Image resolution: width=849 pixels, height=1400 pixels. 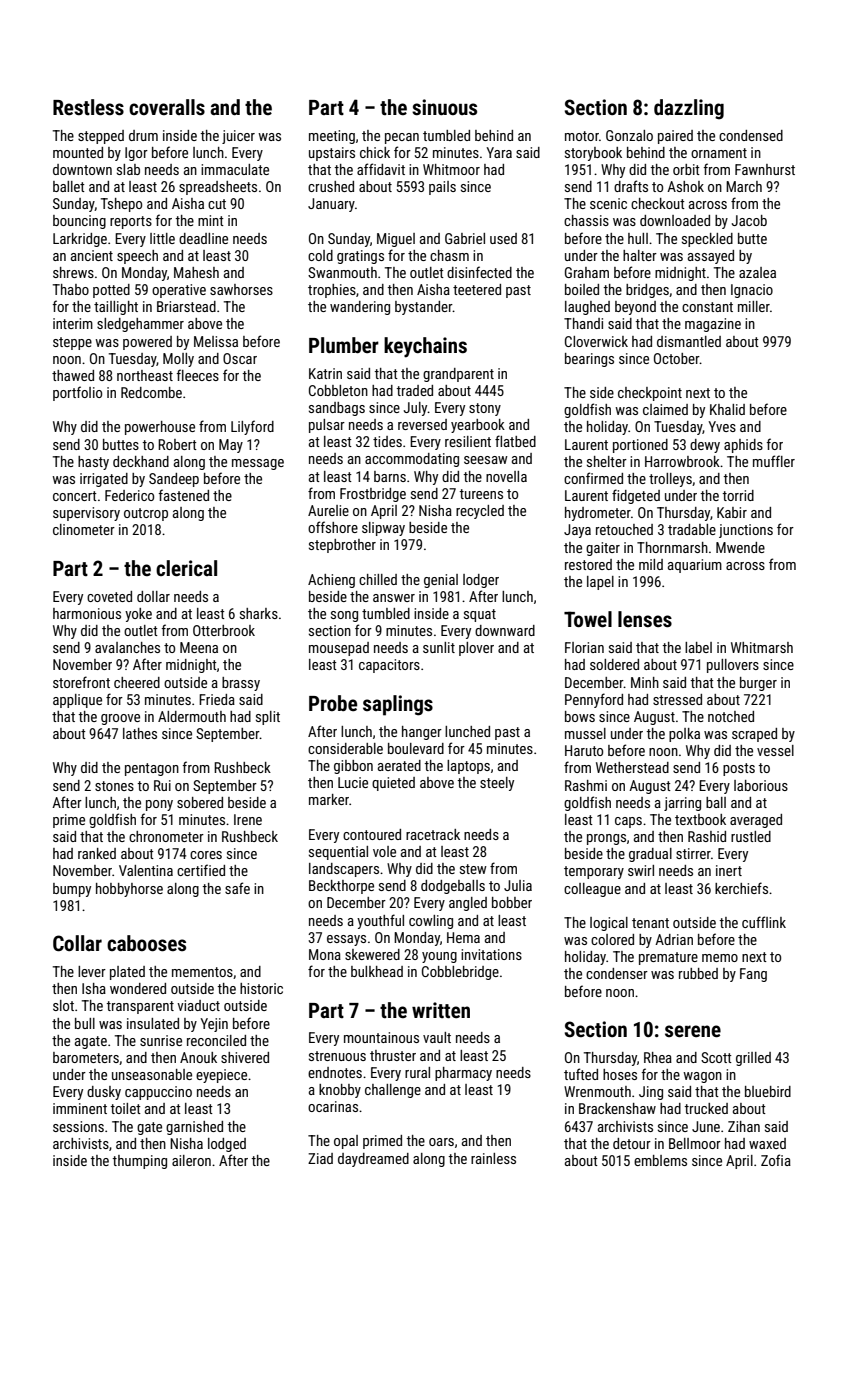 What do you see at coordinates (689, 109) in the page?
I see `dazzling` at bounding box center [689, 109].
